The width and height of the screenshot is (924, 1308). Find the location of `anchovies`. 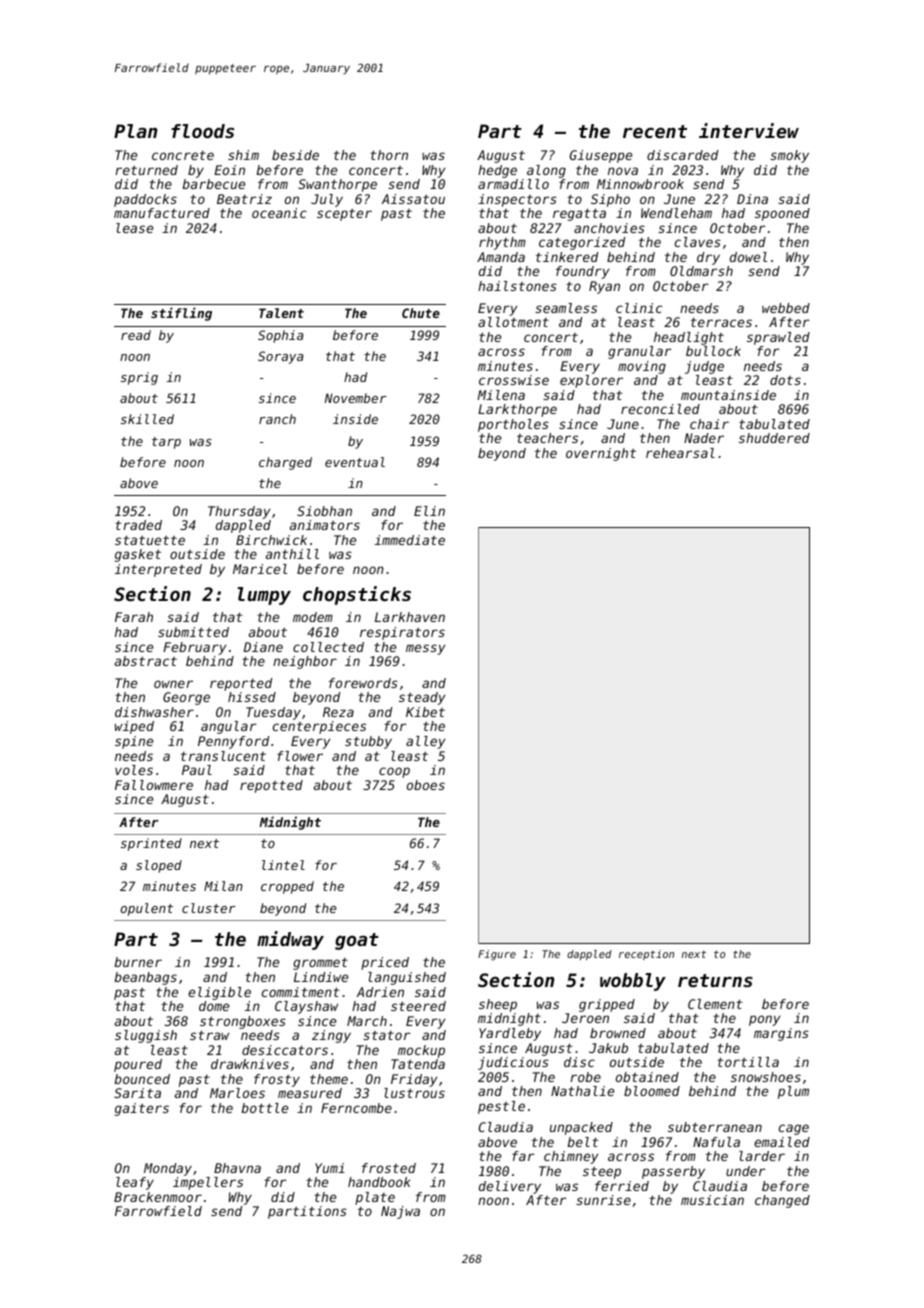

anchovies is located at coordinates (609, 228).
